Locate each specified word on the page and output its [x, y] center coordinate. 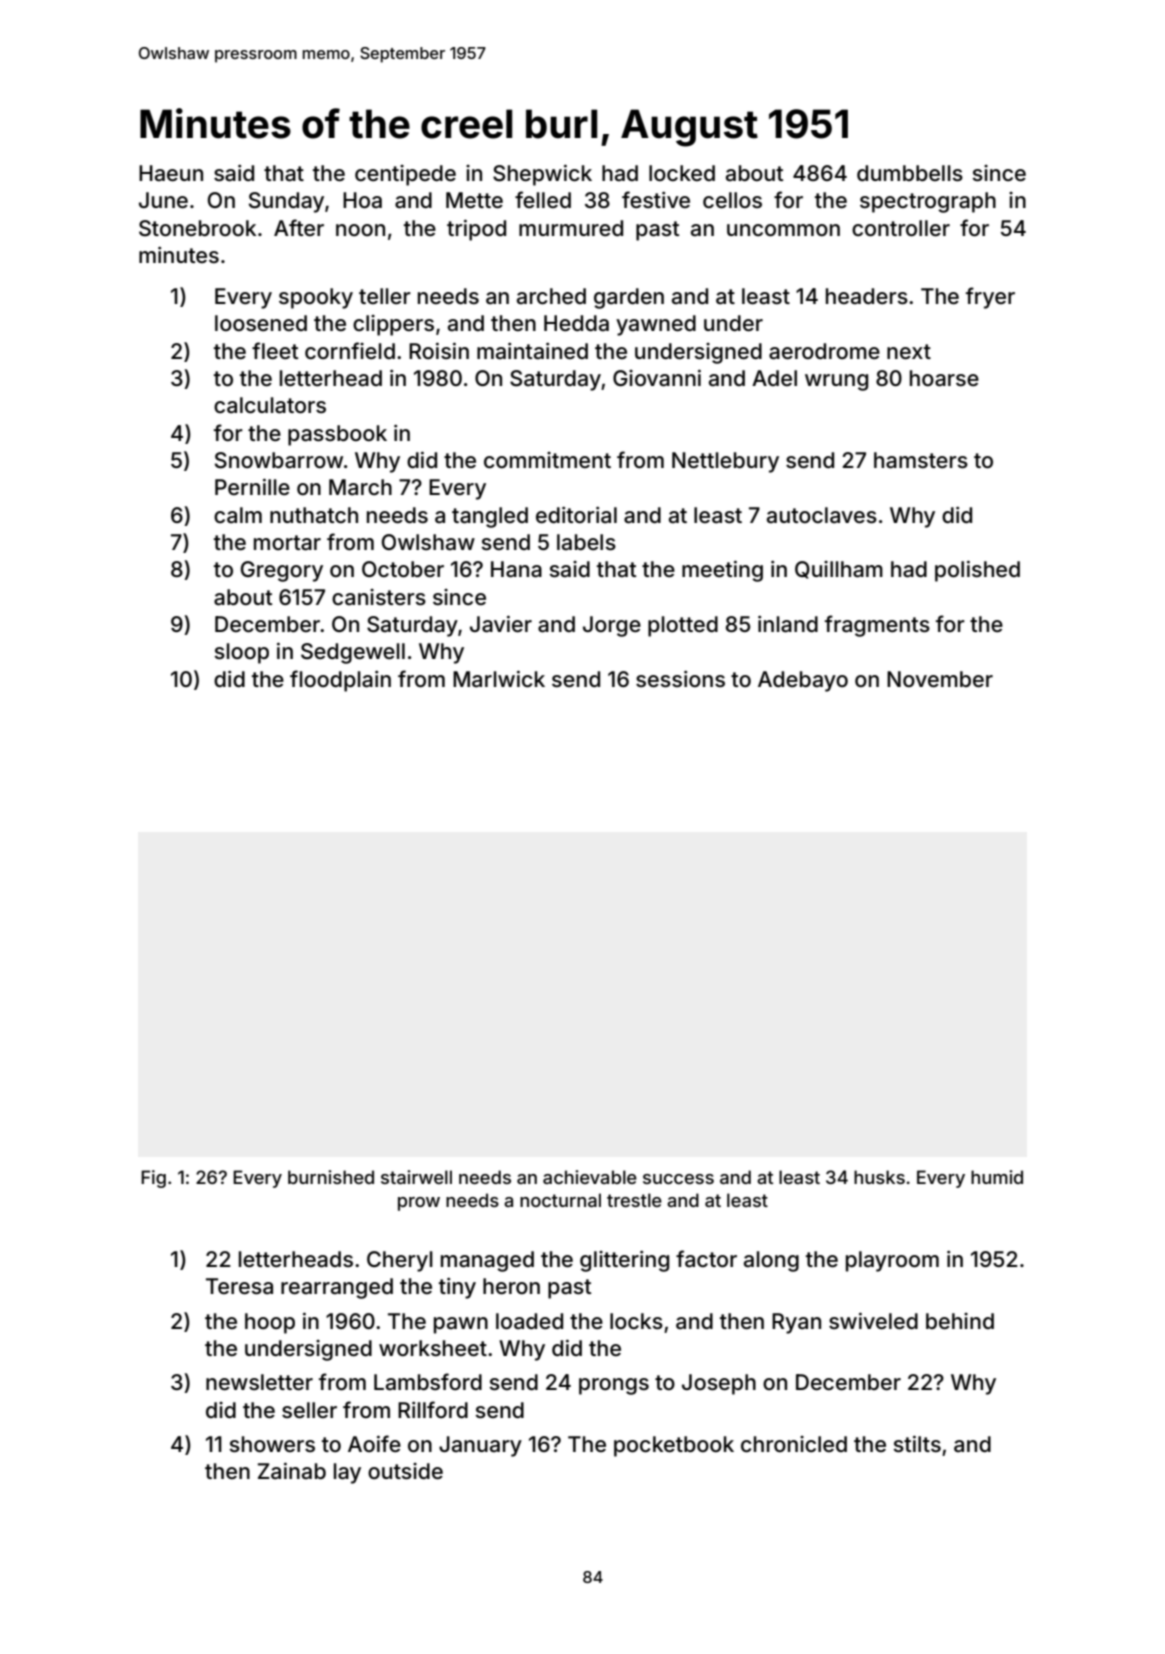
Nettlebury [725, 462]
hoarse [944, 378]
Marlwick [499, 679]
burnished [331, 1177]
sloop [241, 653]
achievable [590, 1177]
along [771, 1261]
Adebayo [803, 681]
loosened [261, 323]
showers [272, 1444]
